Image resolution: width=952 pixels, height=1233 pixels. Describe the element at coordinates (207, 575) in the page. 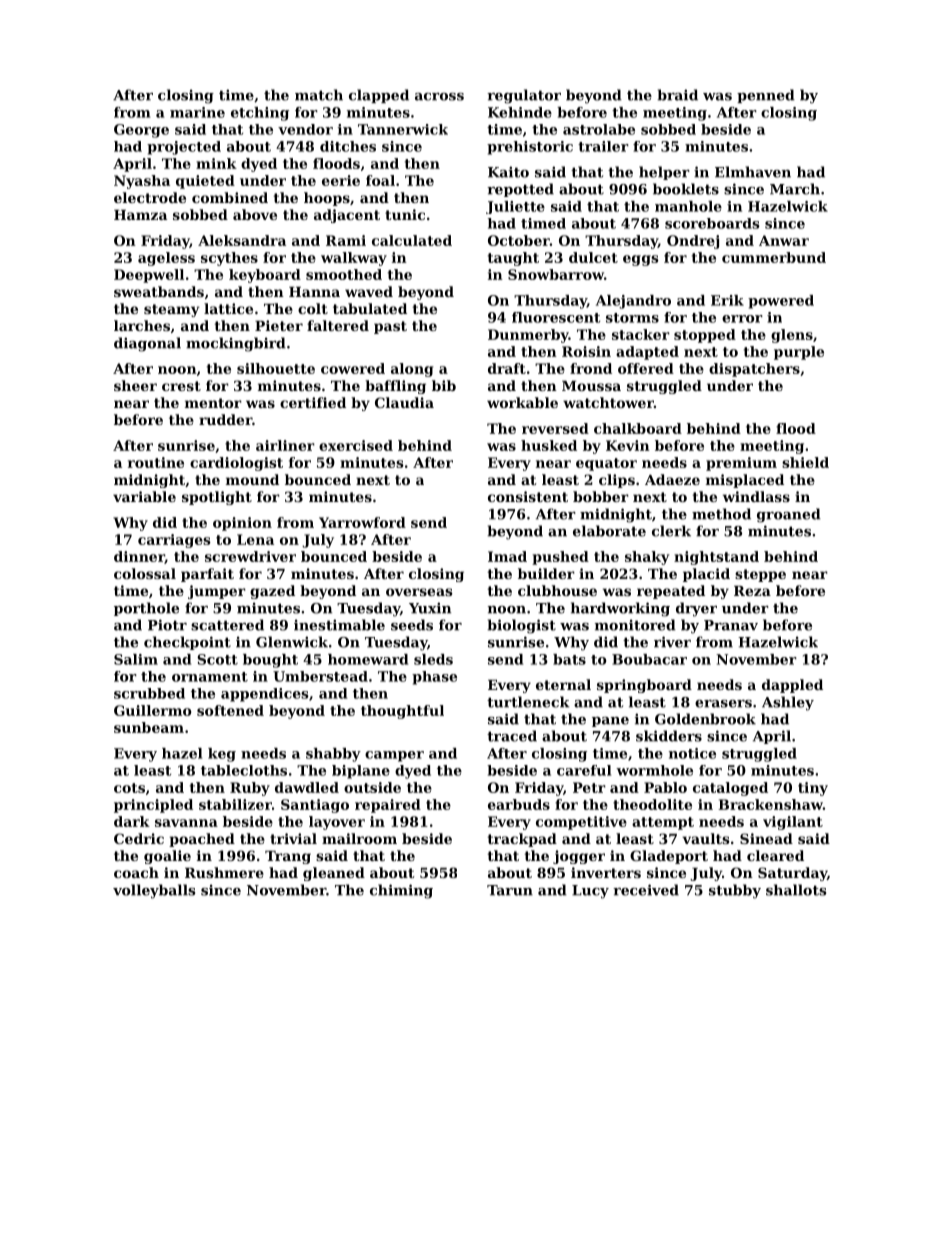

I see `parfait` at that location.
